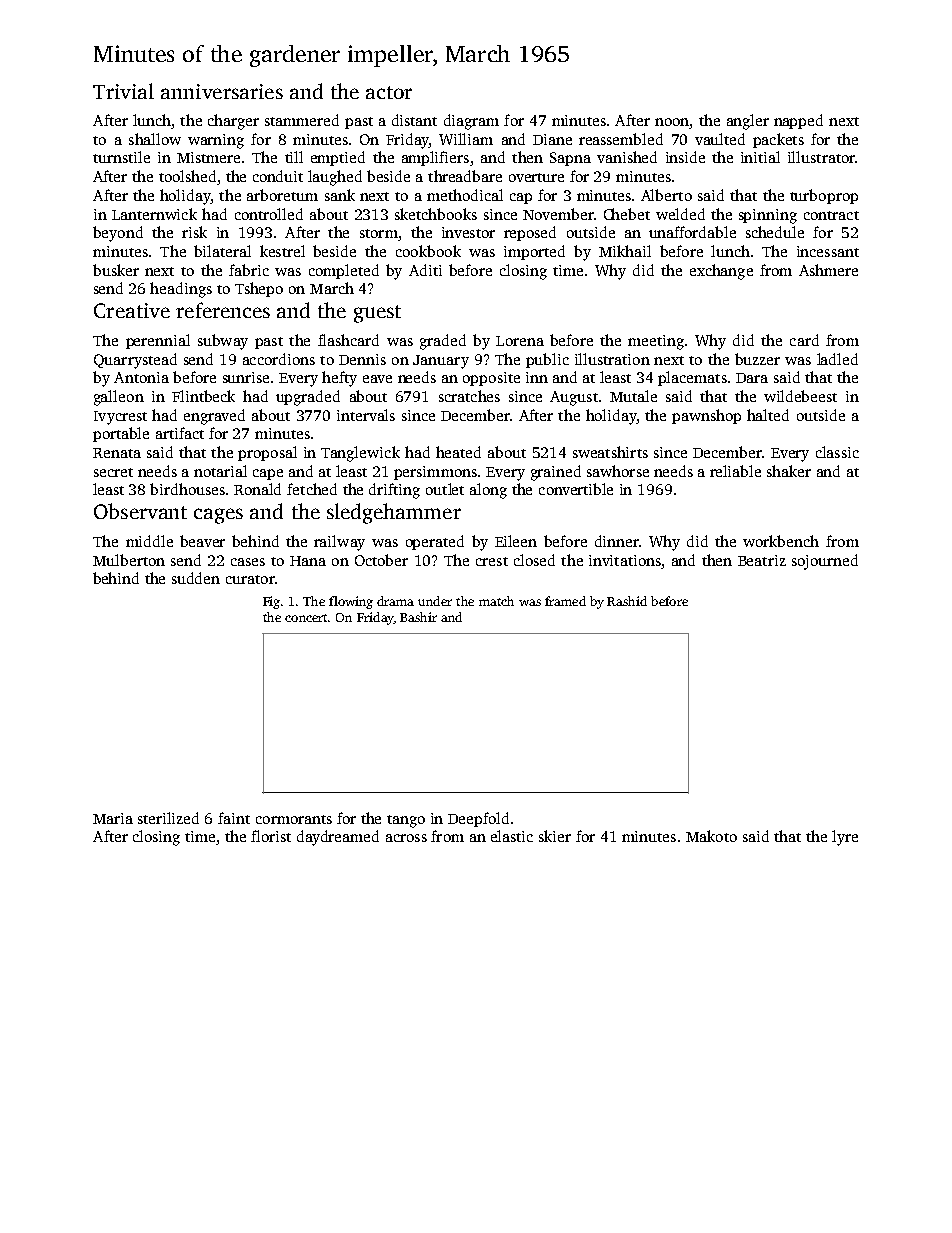  What do you see at coordinates (845, 838) in the screenshot?
I see `lyre` at bounding box center [845, 838].
